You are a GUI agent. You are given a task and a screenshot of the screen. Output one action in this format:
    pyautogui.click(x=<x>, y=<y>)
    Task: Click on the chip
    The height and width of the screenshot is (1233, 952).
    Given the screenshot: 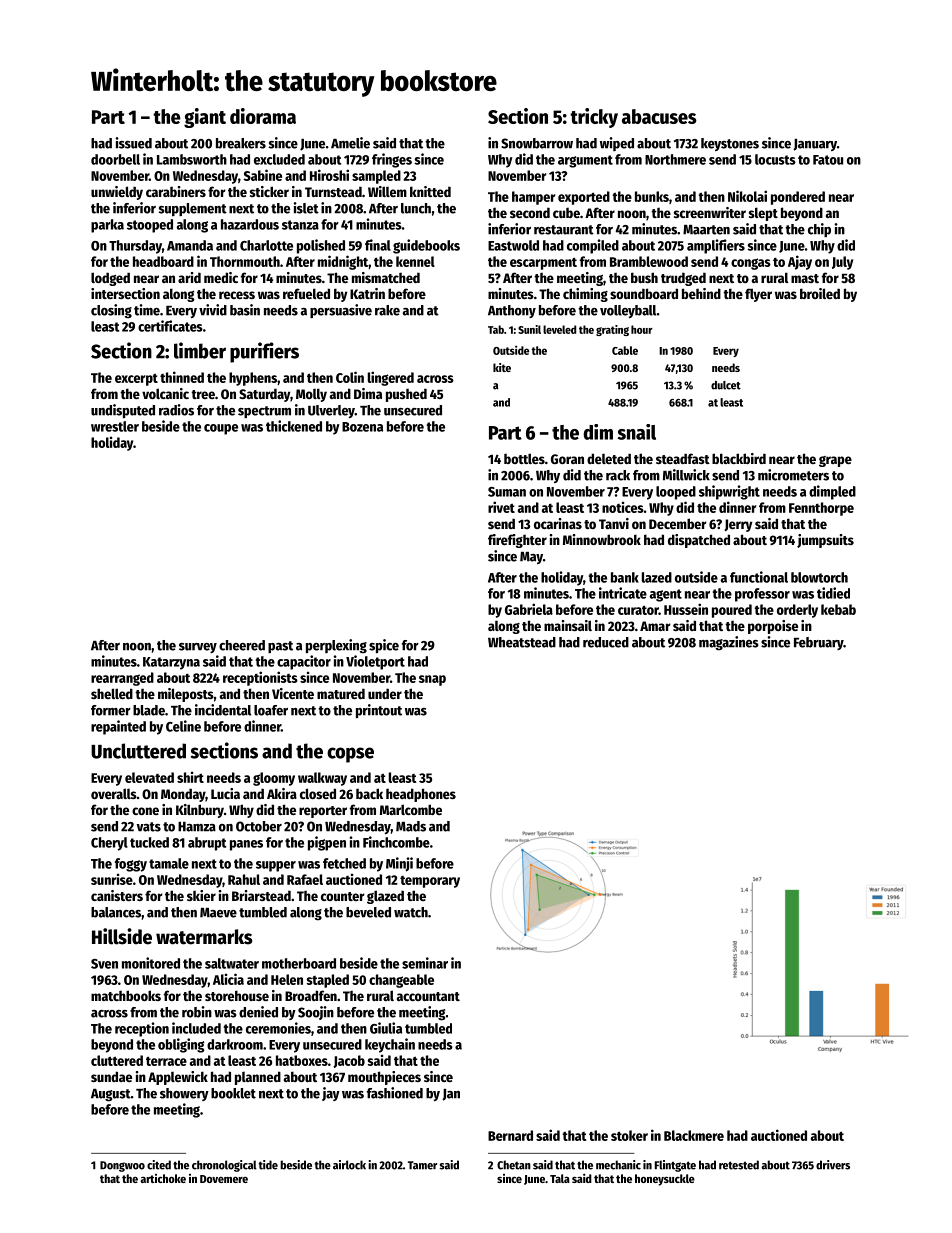 What is the action you would take?
    pyautogui.click(x=819, y=230)
